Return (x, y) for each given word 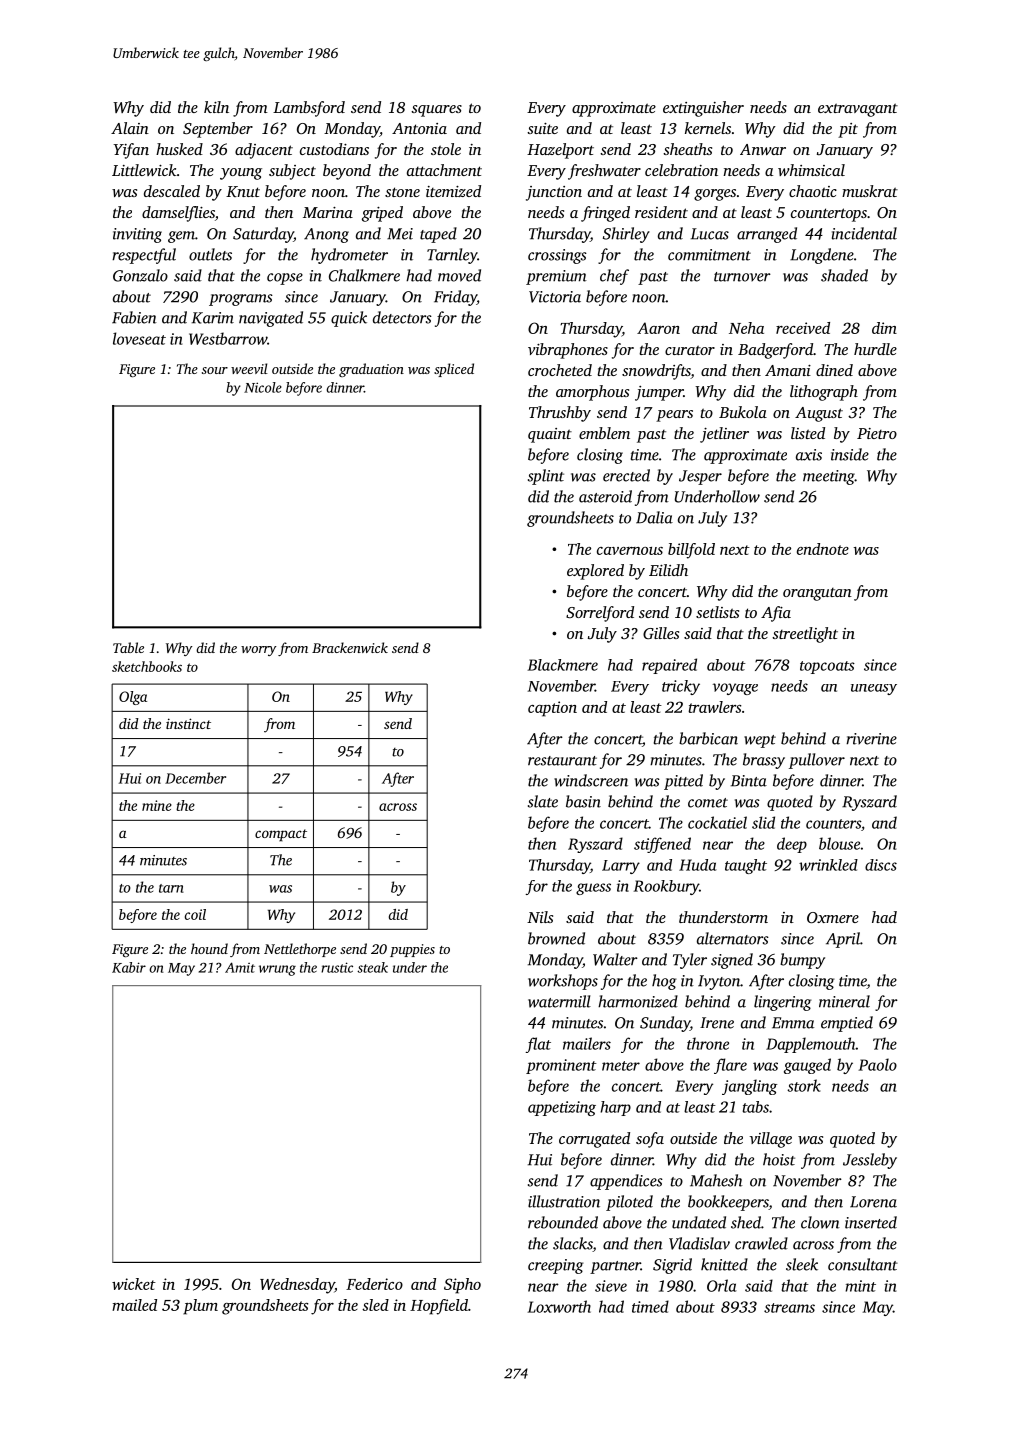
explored (595, 572)
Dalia (654, 517)
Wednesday (297, 1286)
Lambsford (309, 109)
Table (128, 647)
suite (542, 128)
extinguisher (703, 109)
